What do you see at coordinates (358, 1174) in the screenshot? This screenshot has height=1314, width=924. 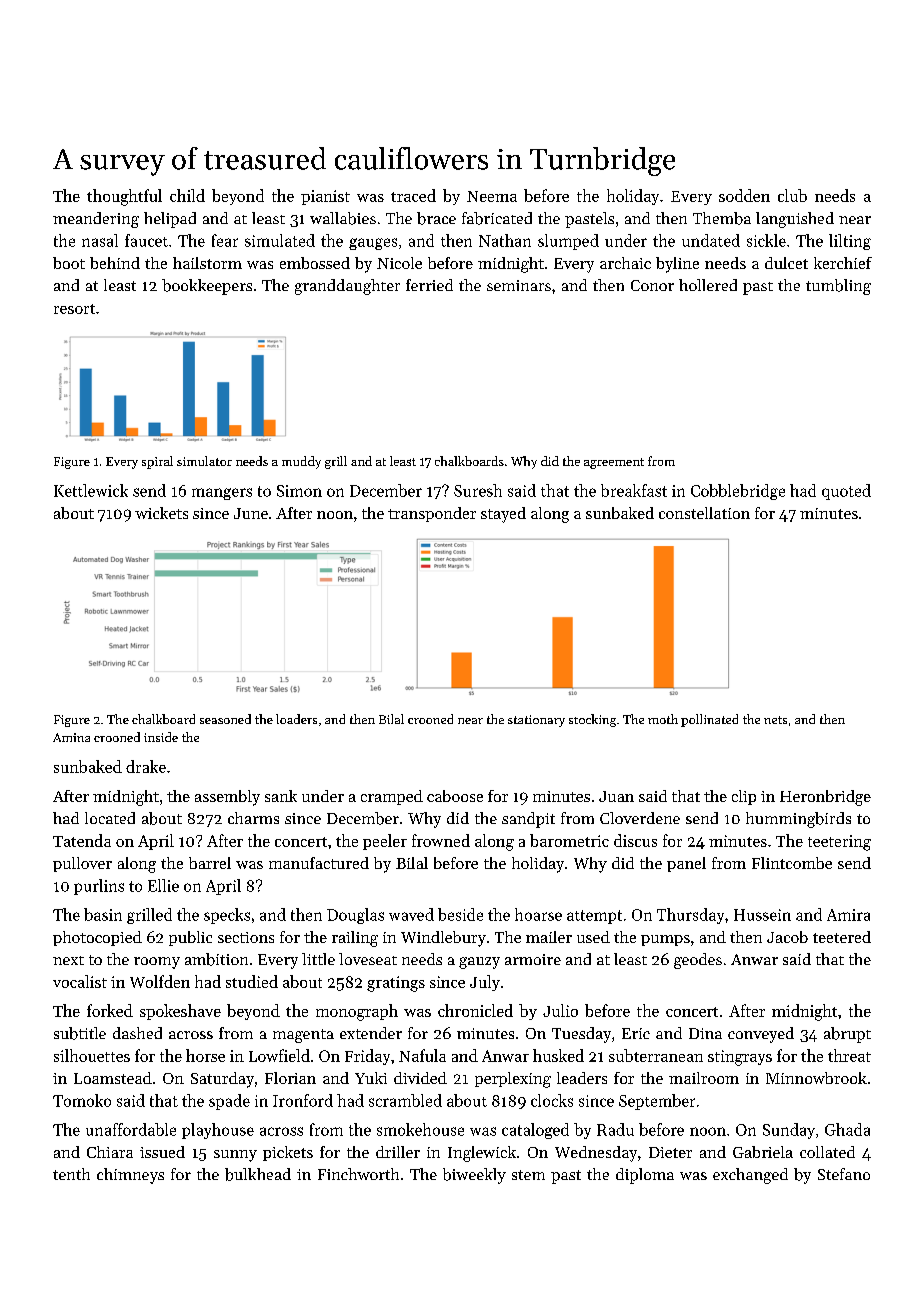 I see `Finchworth` at bounding box center [358, 1174].
